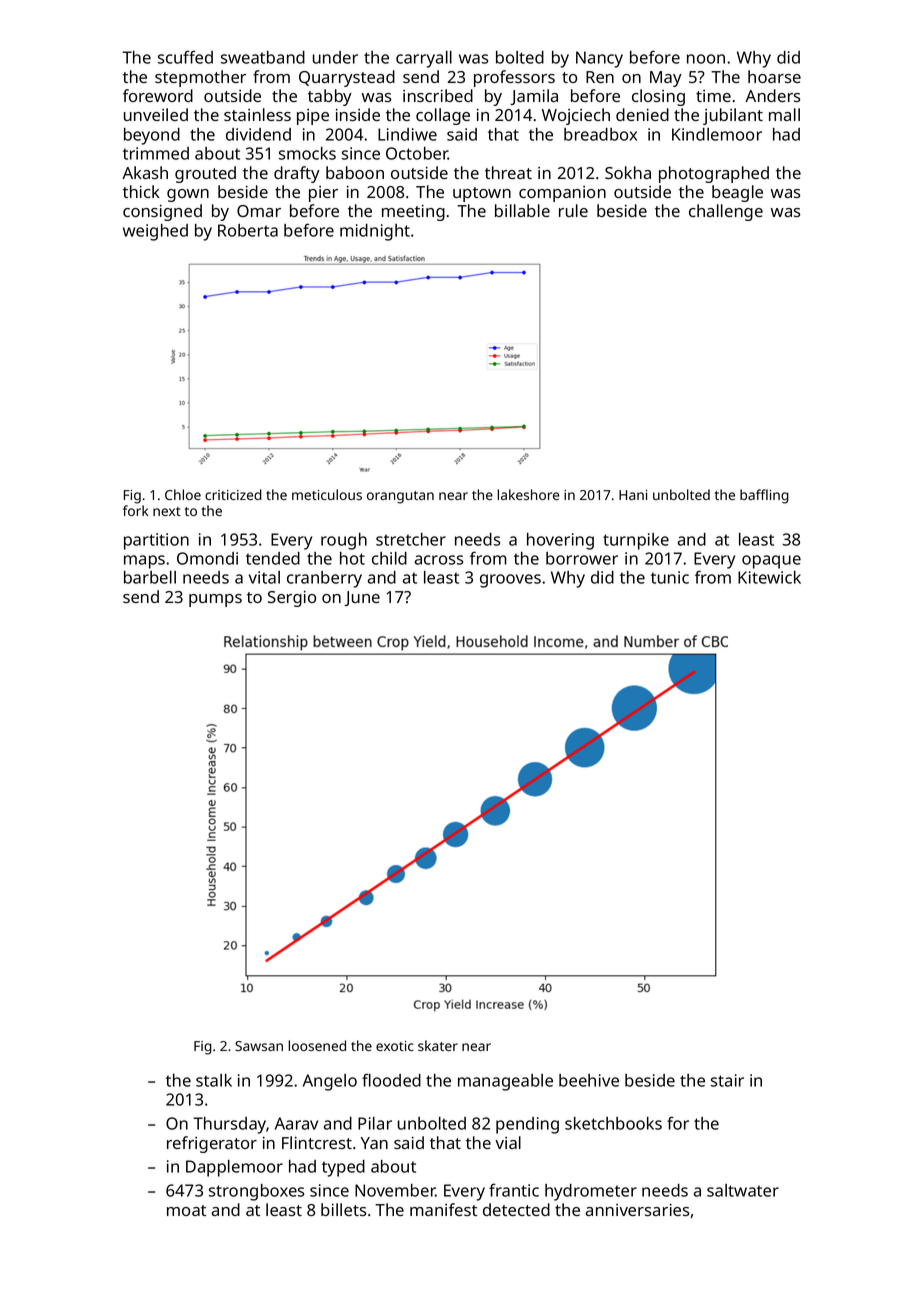  I want to click on grooves, so click(510, 581).
